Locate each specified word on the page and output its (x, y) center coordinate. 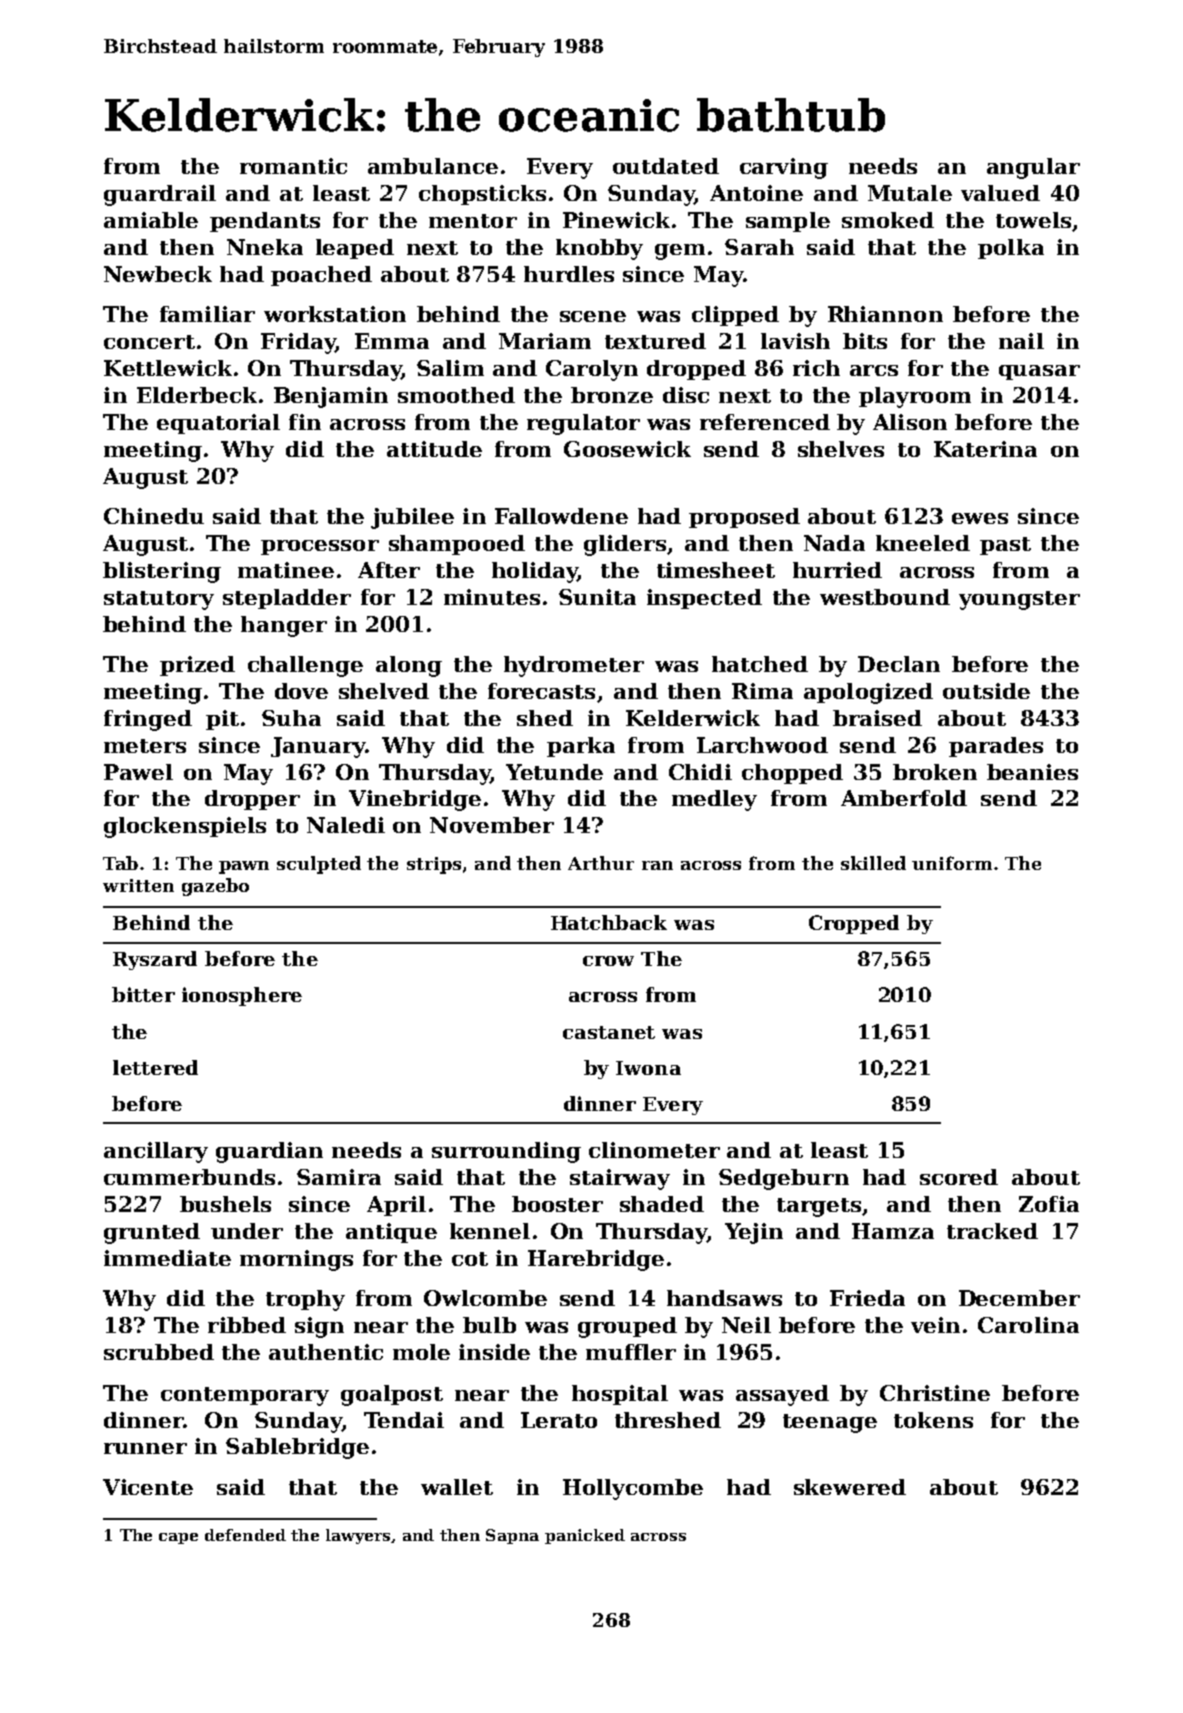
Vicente (148, 1487)
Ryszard (155, 960)
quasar (1039, 372)
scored (959, 1177)
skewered (850, 1487)
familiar (207, 314)
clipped (735, 316)
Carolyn (592, 370)
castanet (609, 1032)
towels (1033, 220)
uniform (952, 863)
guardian (269, 1152)
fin (305, 422)
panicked (585, 1536)
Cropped (854, 924)
